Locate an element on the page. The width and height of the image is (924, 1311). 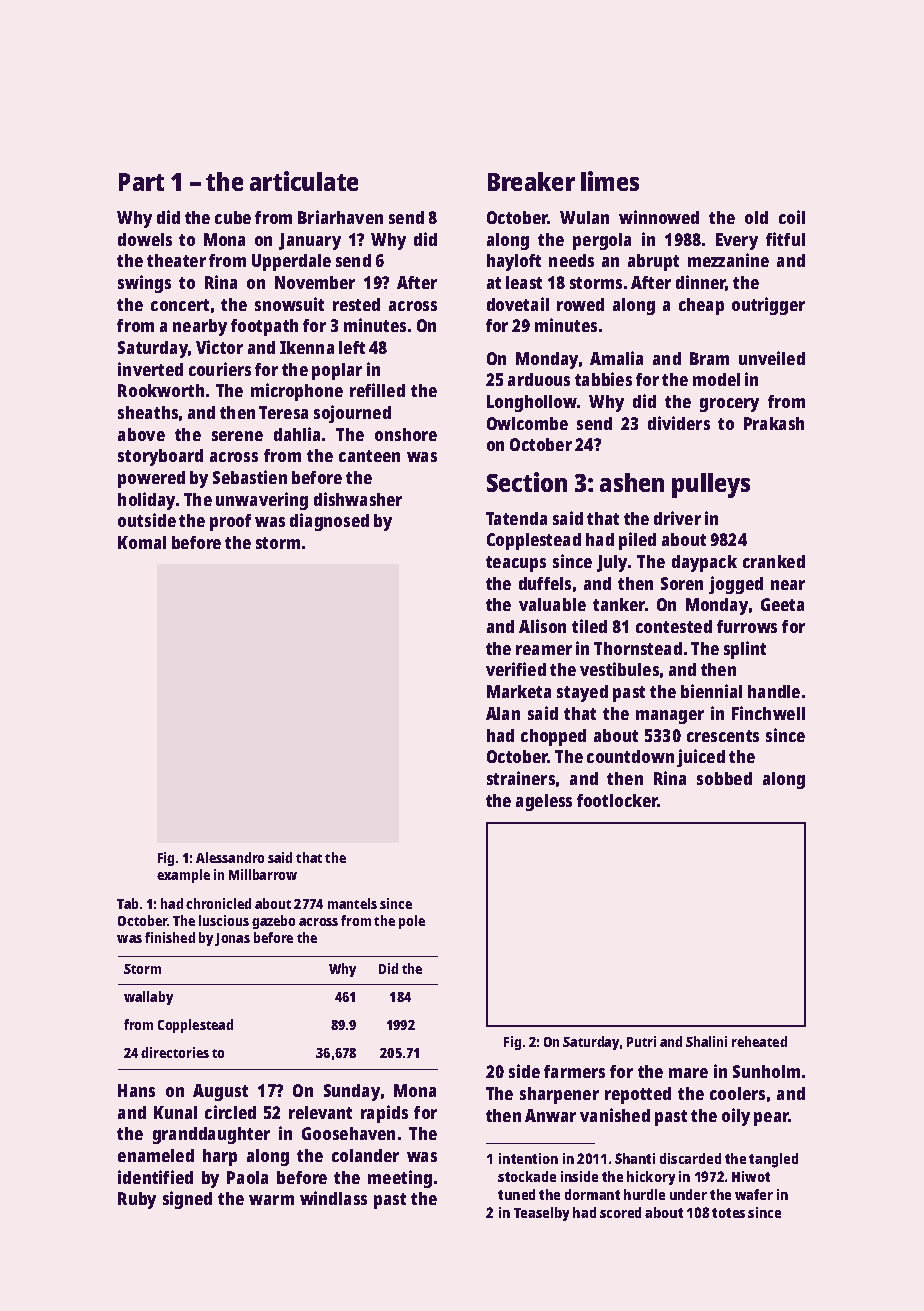
Komal is located at coordinates (142, 542).
